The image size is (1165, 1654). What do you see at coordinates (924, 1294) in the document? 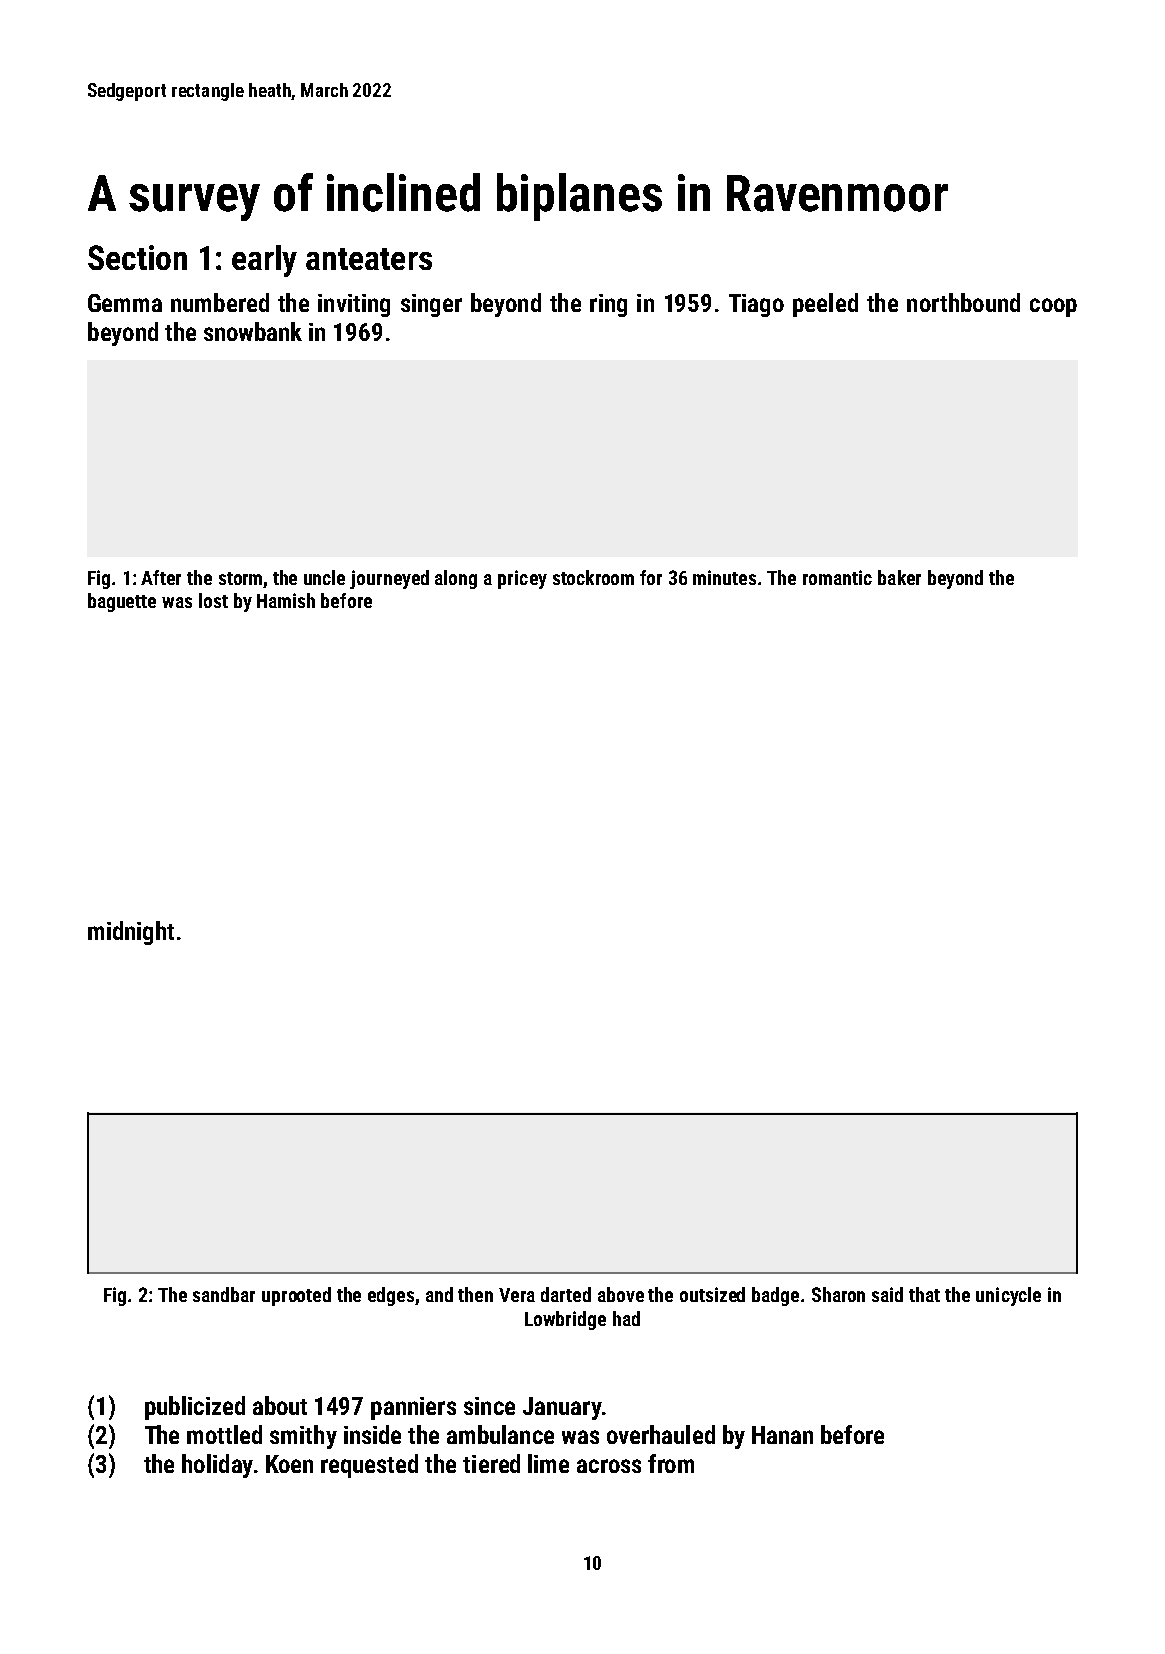
I see `that` at bounding box center [924, 1294].
